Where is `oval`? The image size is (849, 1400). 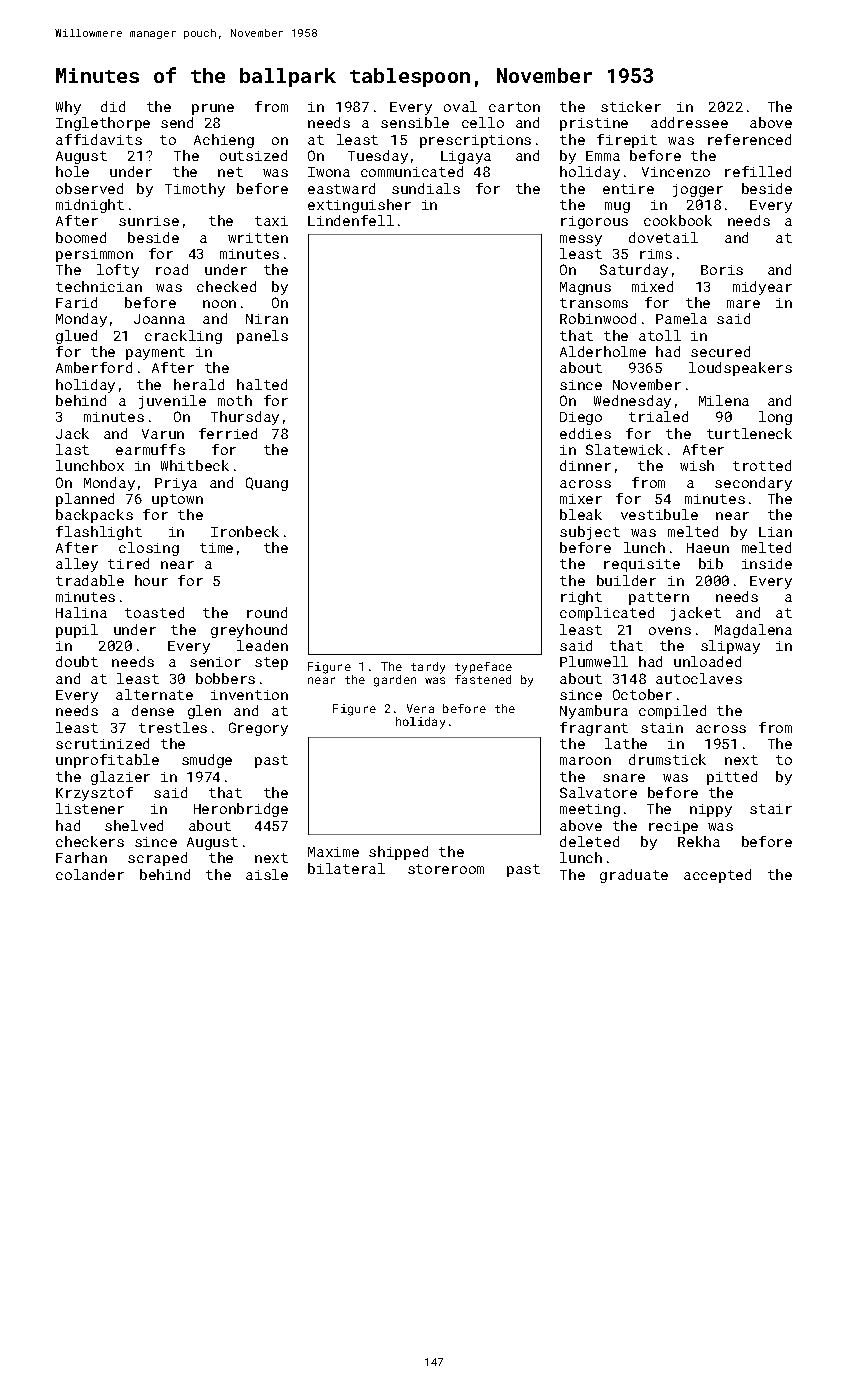
oval is located at coordinates (460, 106).
